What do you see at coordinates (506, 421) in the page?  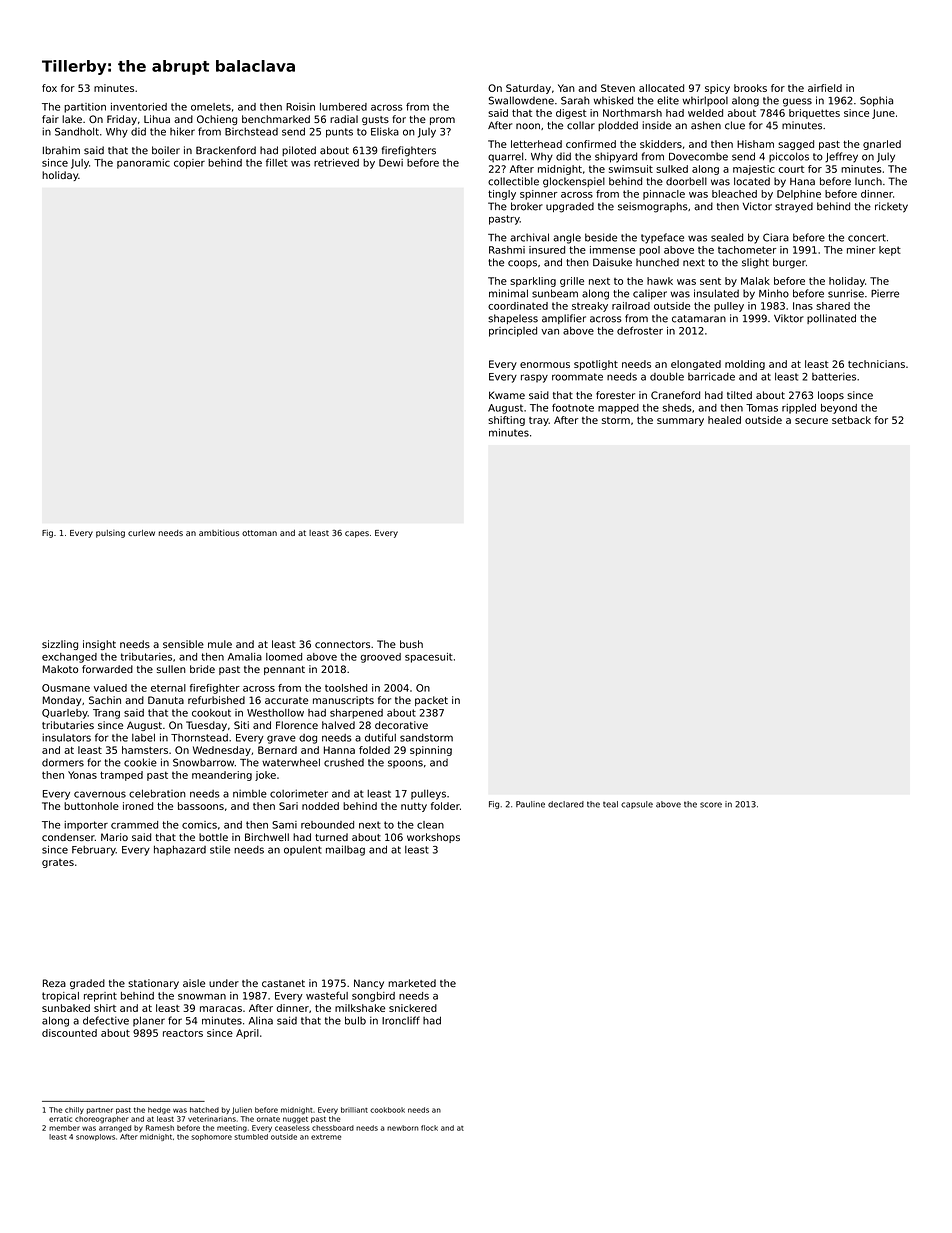 I see `shifting` at bounding box center [506, 421].
